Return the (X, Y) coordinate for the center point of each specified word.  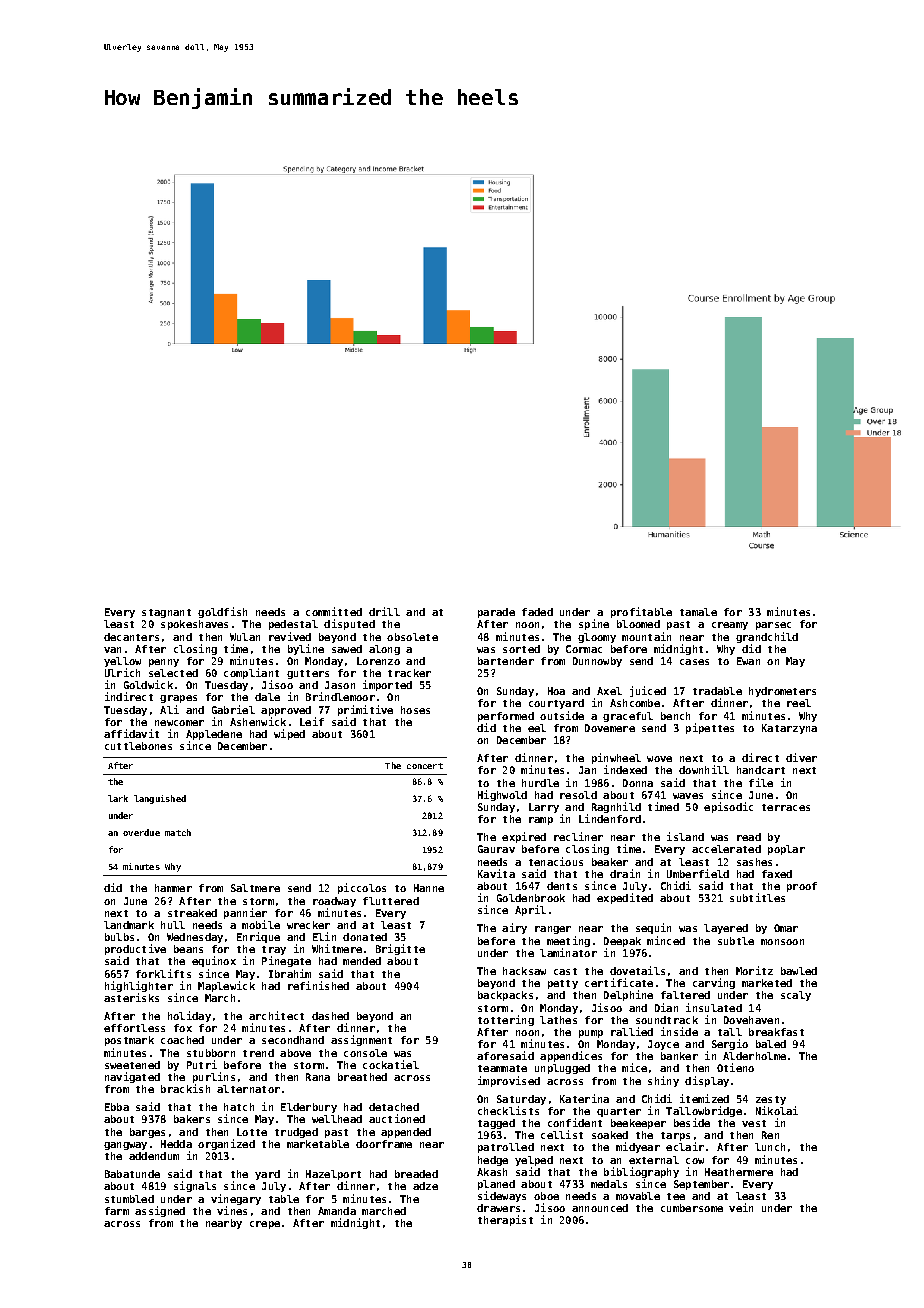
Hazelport (333, 1175)
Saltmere (255, 888)
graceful (628, 717)
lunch (770, 1147)
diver (801, 757)
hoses (415, 710)
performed (506, 717)
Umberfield (698, 873)
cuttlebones (138, 746)
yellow (122, 662)
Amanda (337, 1211)
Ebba (117, 1107)
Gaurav (496, 849)
